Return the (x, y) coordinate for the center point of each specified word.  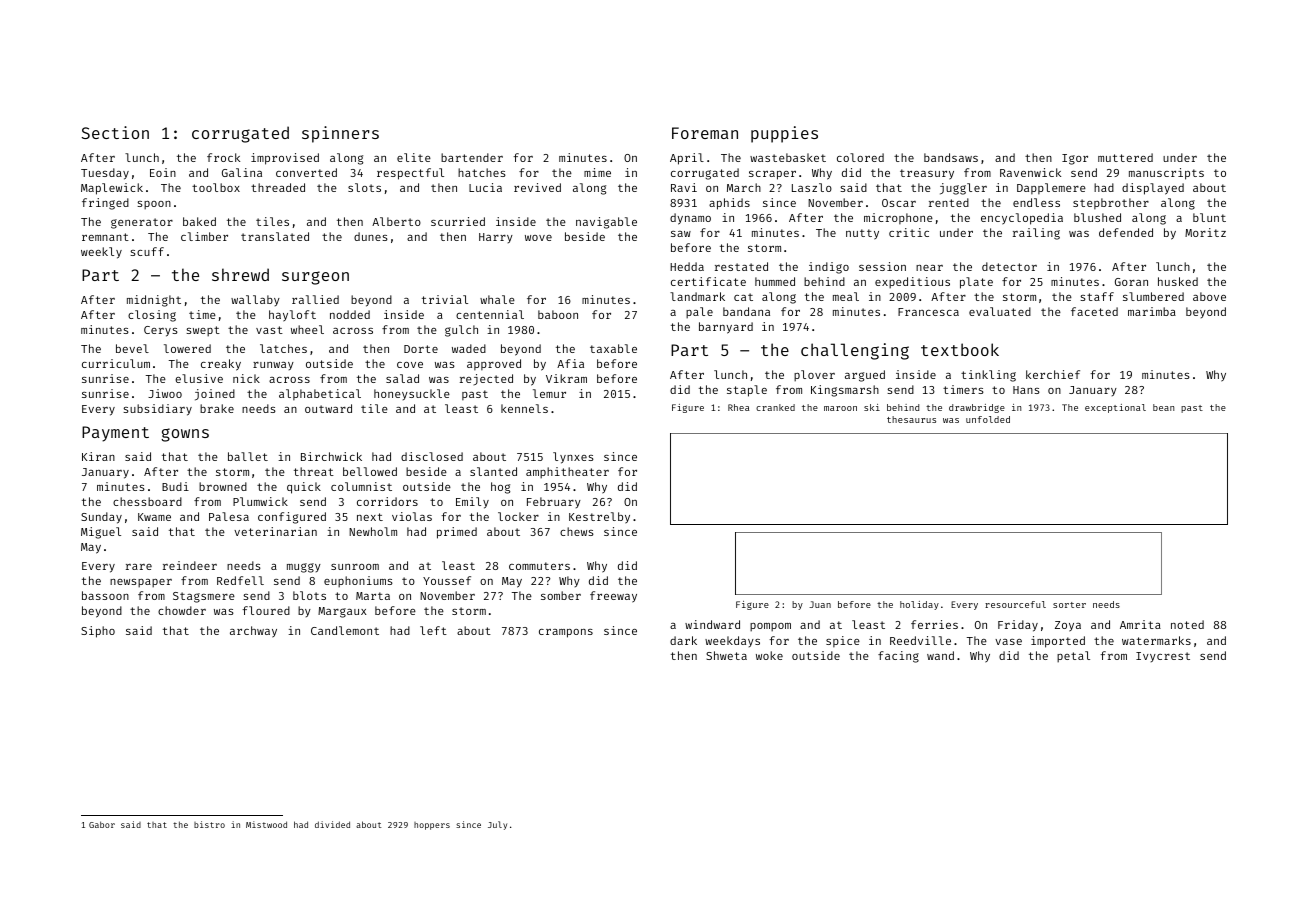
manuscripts (1166, 174)
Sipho (98, 632)
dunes (371, 236)
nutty (862, 234)
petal (1073, 656)
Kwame (154, 517)
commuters (539, 566)
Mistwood (266, 824)
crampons (566, 633)
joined (215, 395)
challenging (855, 351)
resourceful (1015, 604)
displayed (1153, 189)
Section (115, 132)
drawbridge (977, 408)
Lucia (485, 187)
